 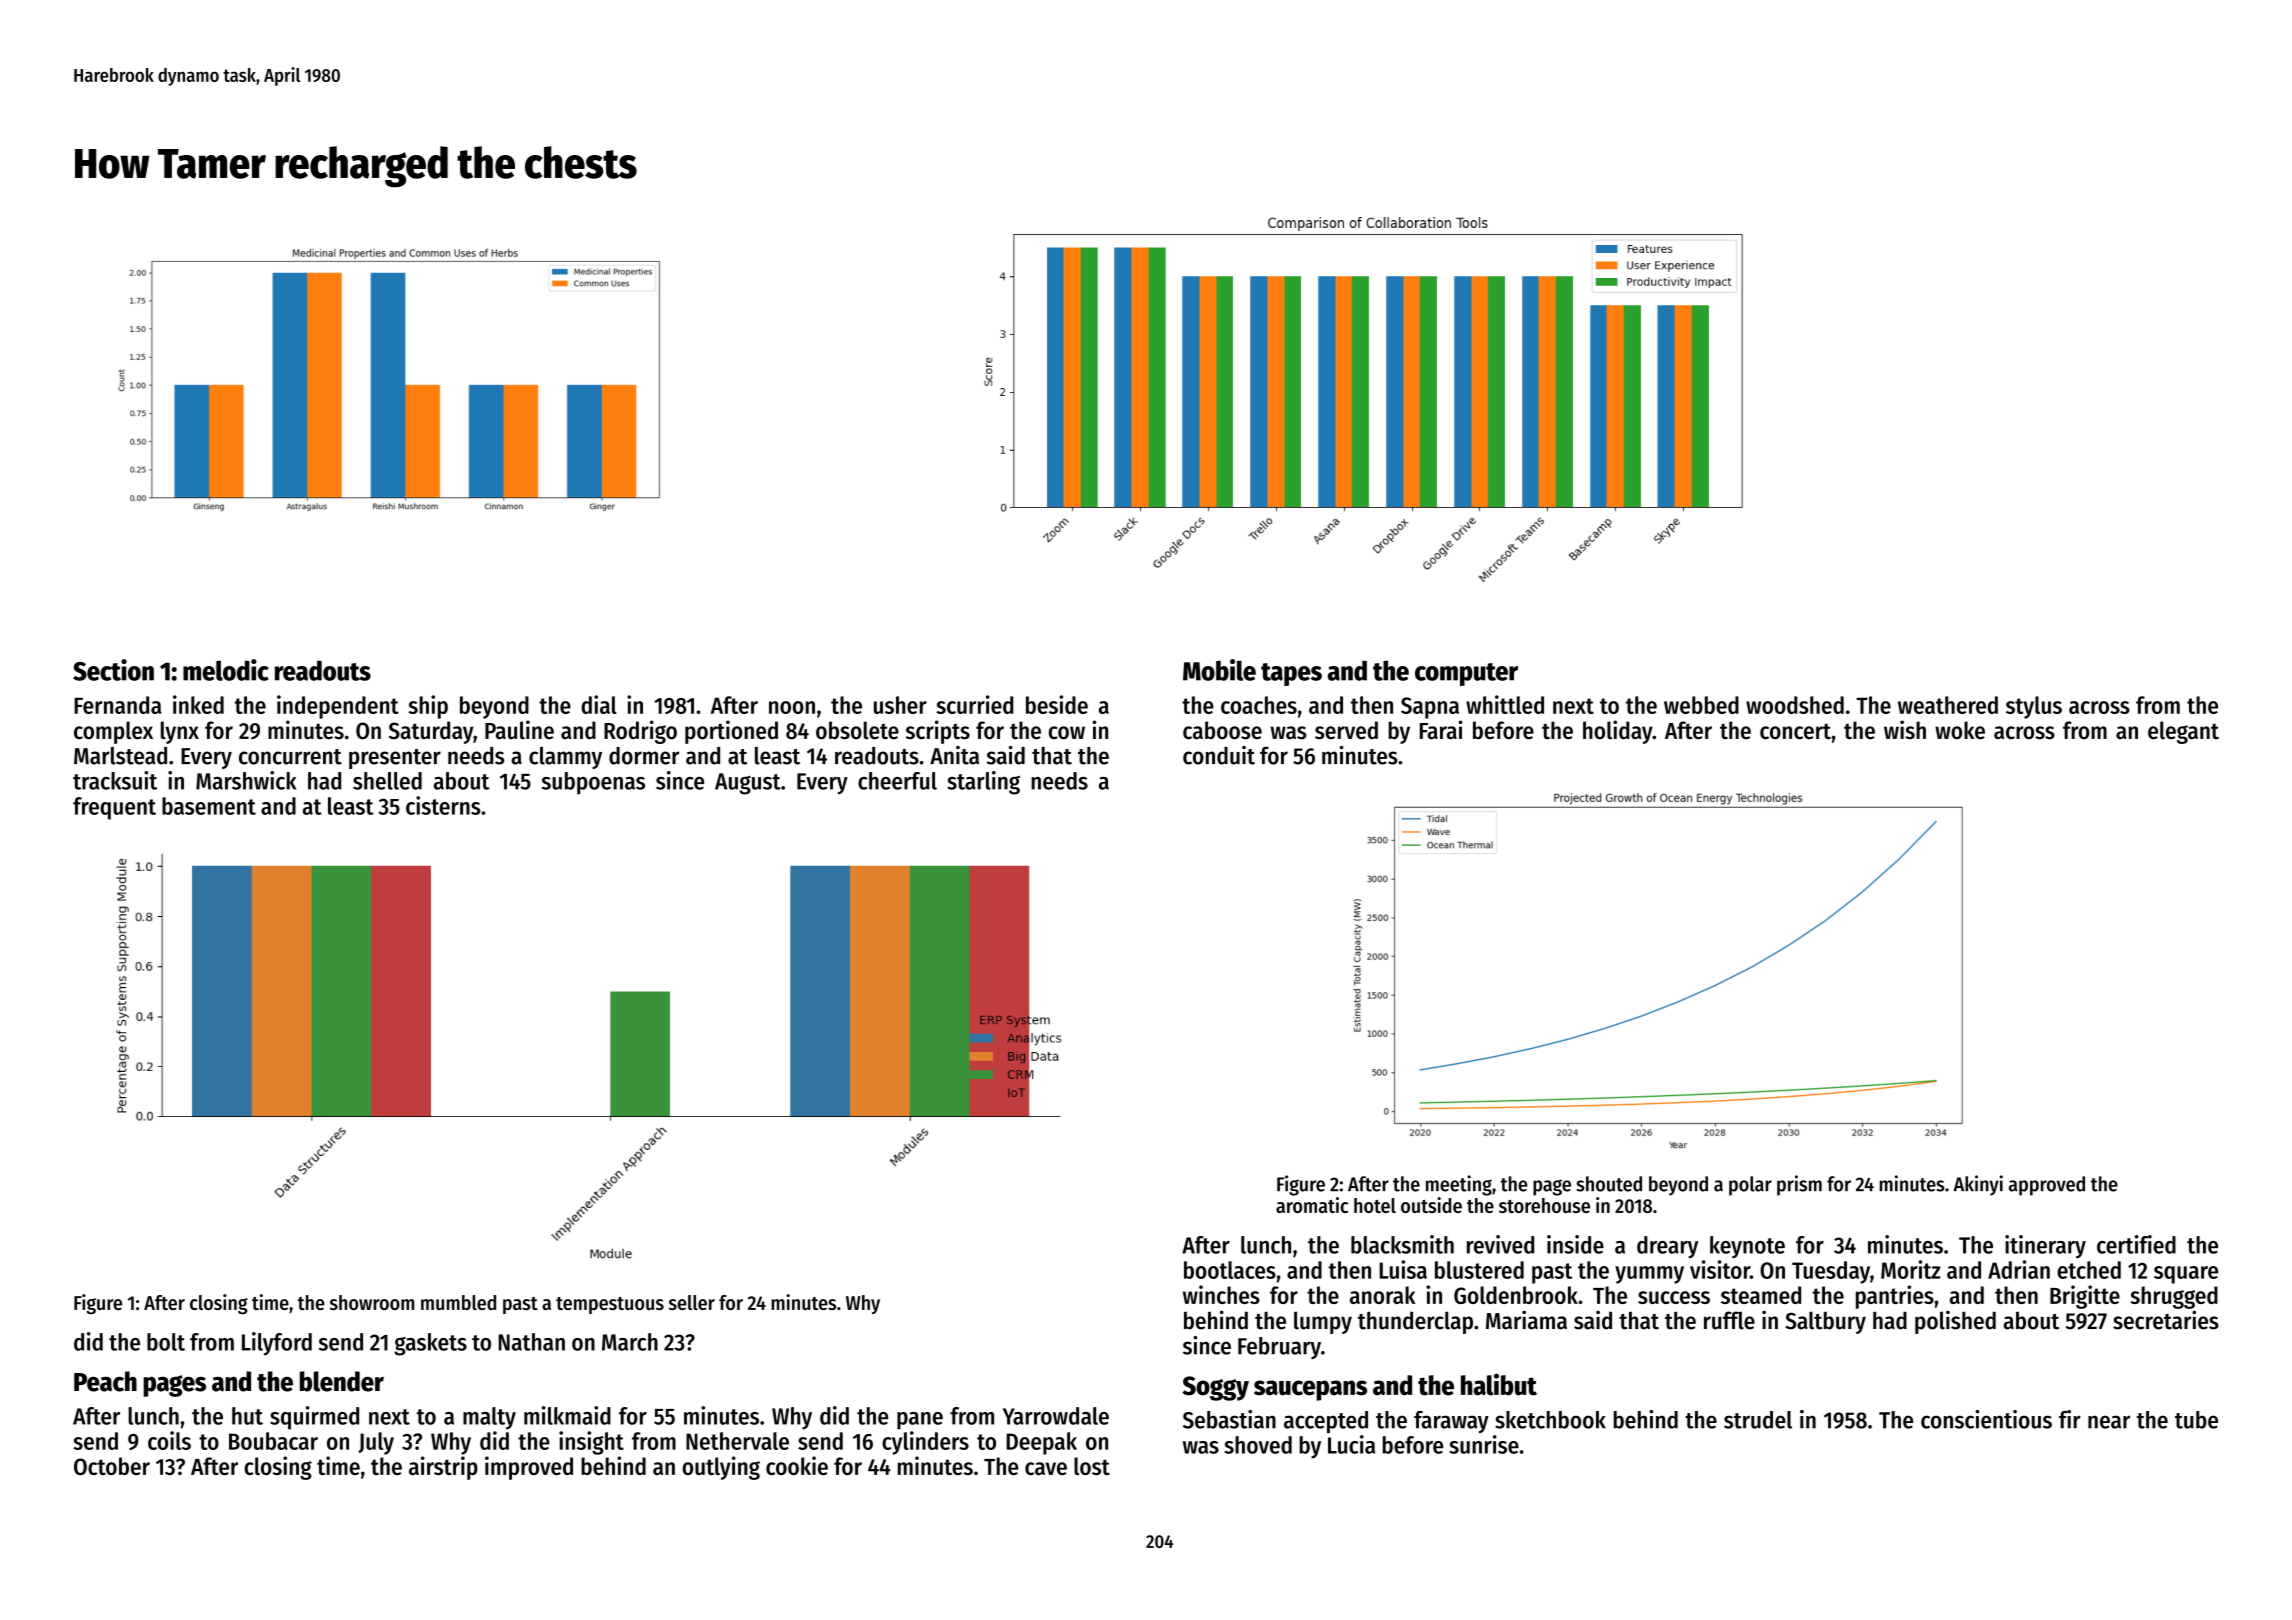 What do you see at coordinates (1057, 704) in the screenshot?
I see `beside` at bounding box center [1057, 704].
